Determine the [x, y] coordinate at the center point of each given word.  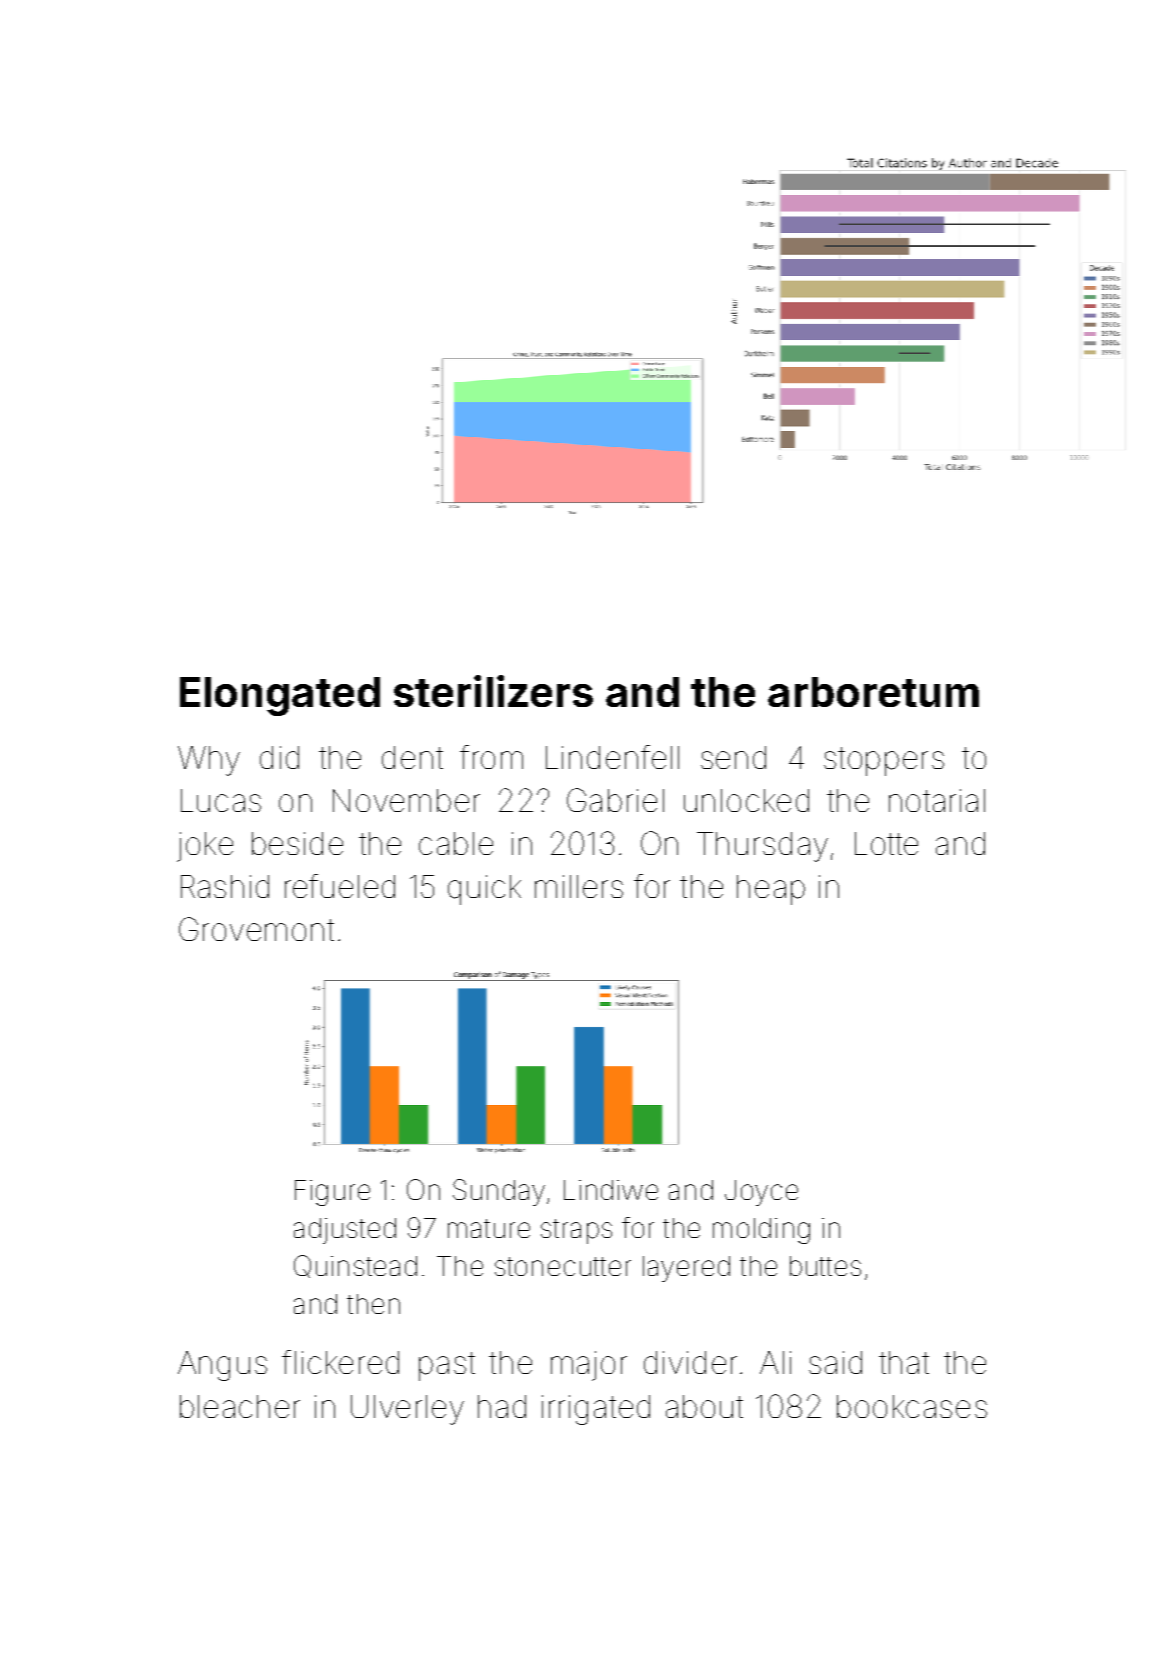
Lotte [886, 843]
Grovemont [256, 929]
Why [209, 761]
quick [484, 890]
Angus [222, 1366]
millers [579, 886]
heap [771, 890]
